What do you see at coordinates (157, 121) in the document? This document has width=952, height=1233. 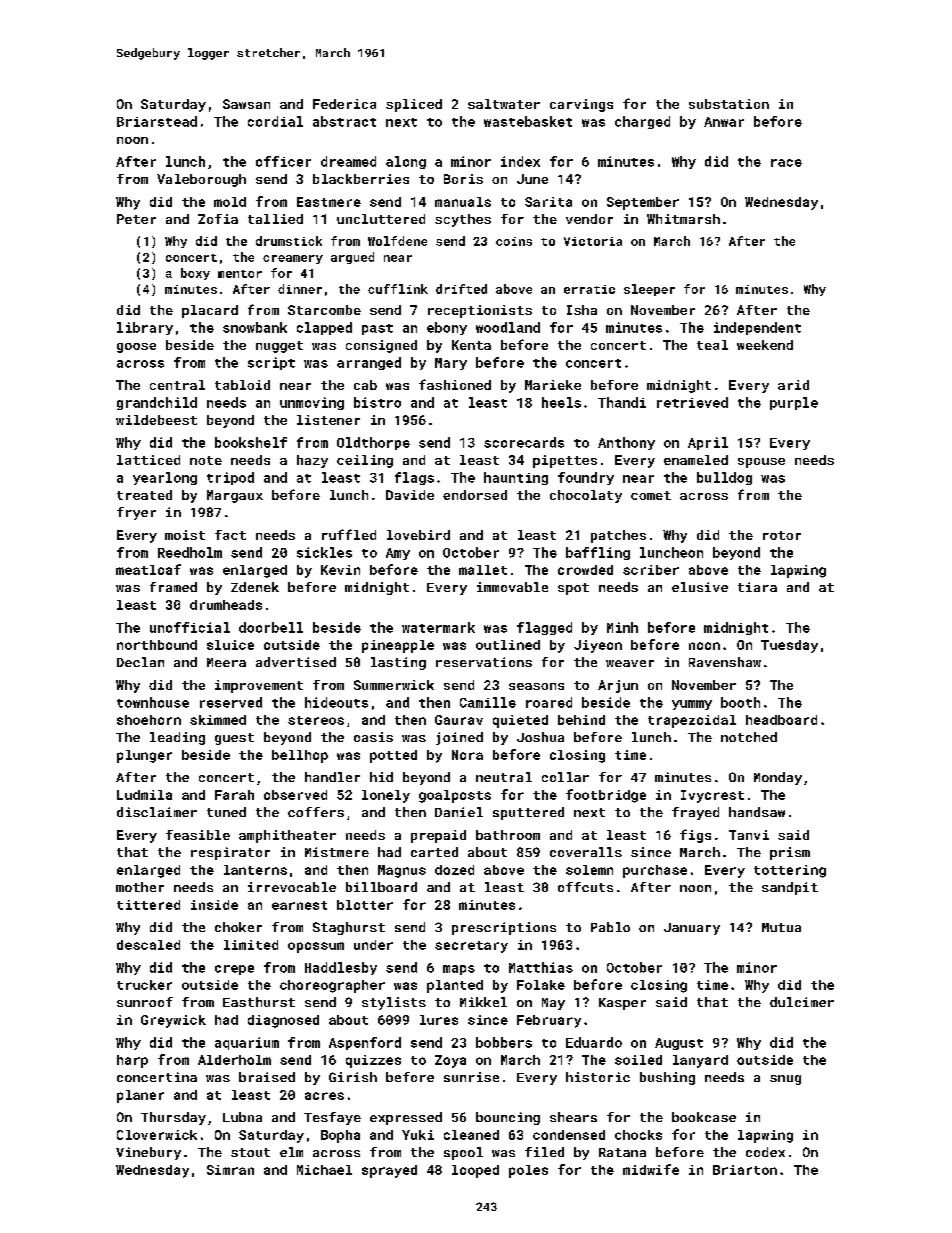 I see `Briarstead` at bounding box center [157, 121].
